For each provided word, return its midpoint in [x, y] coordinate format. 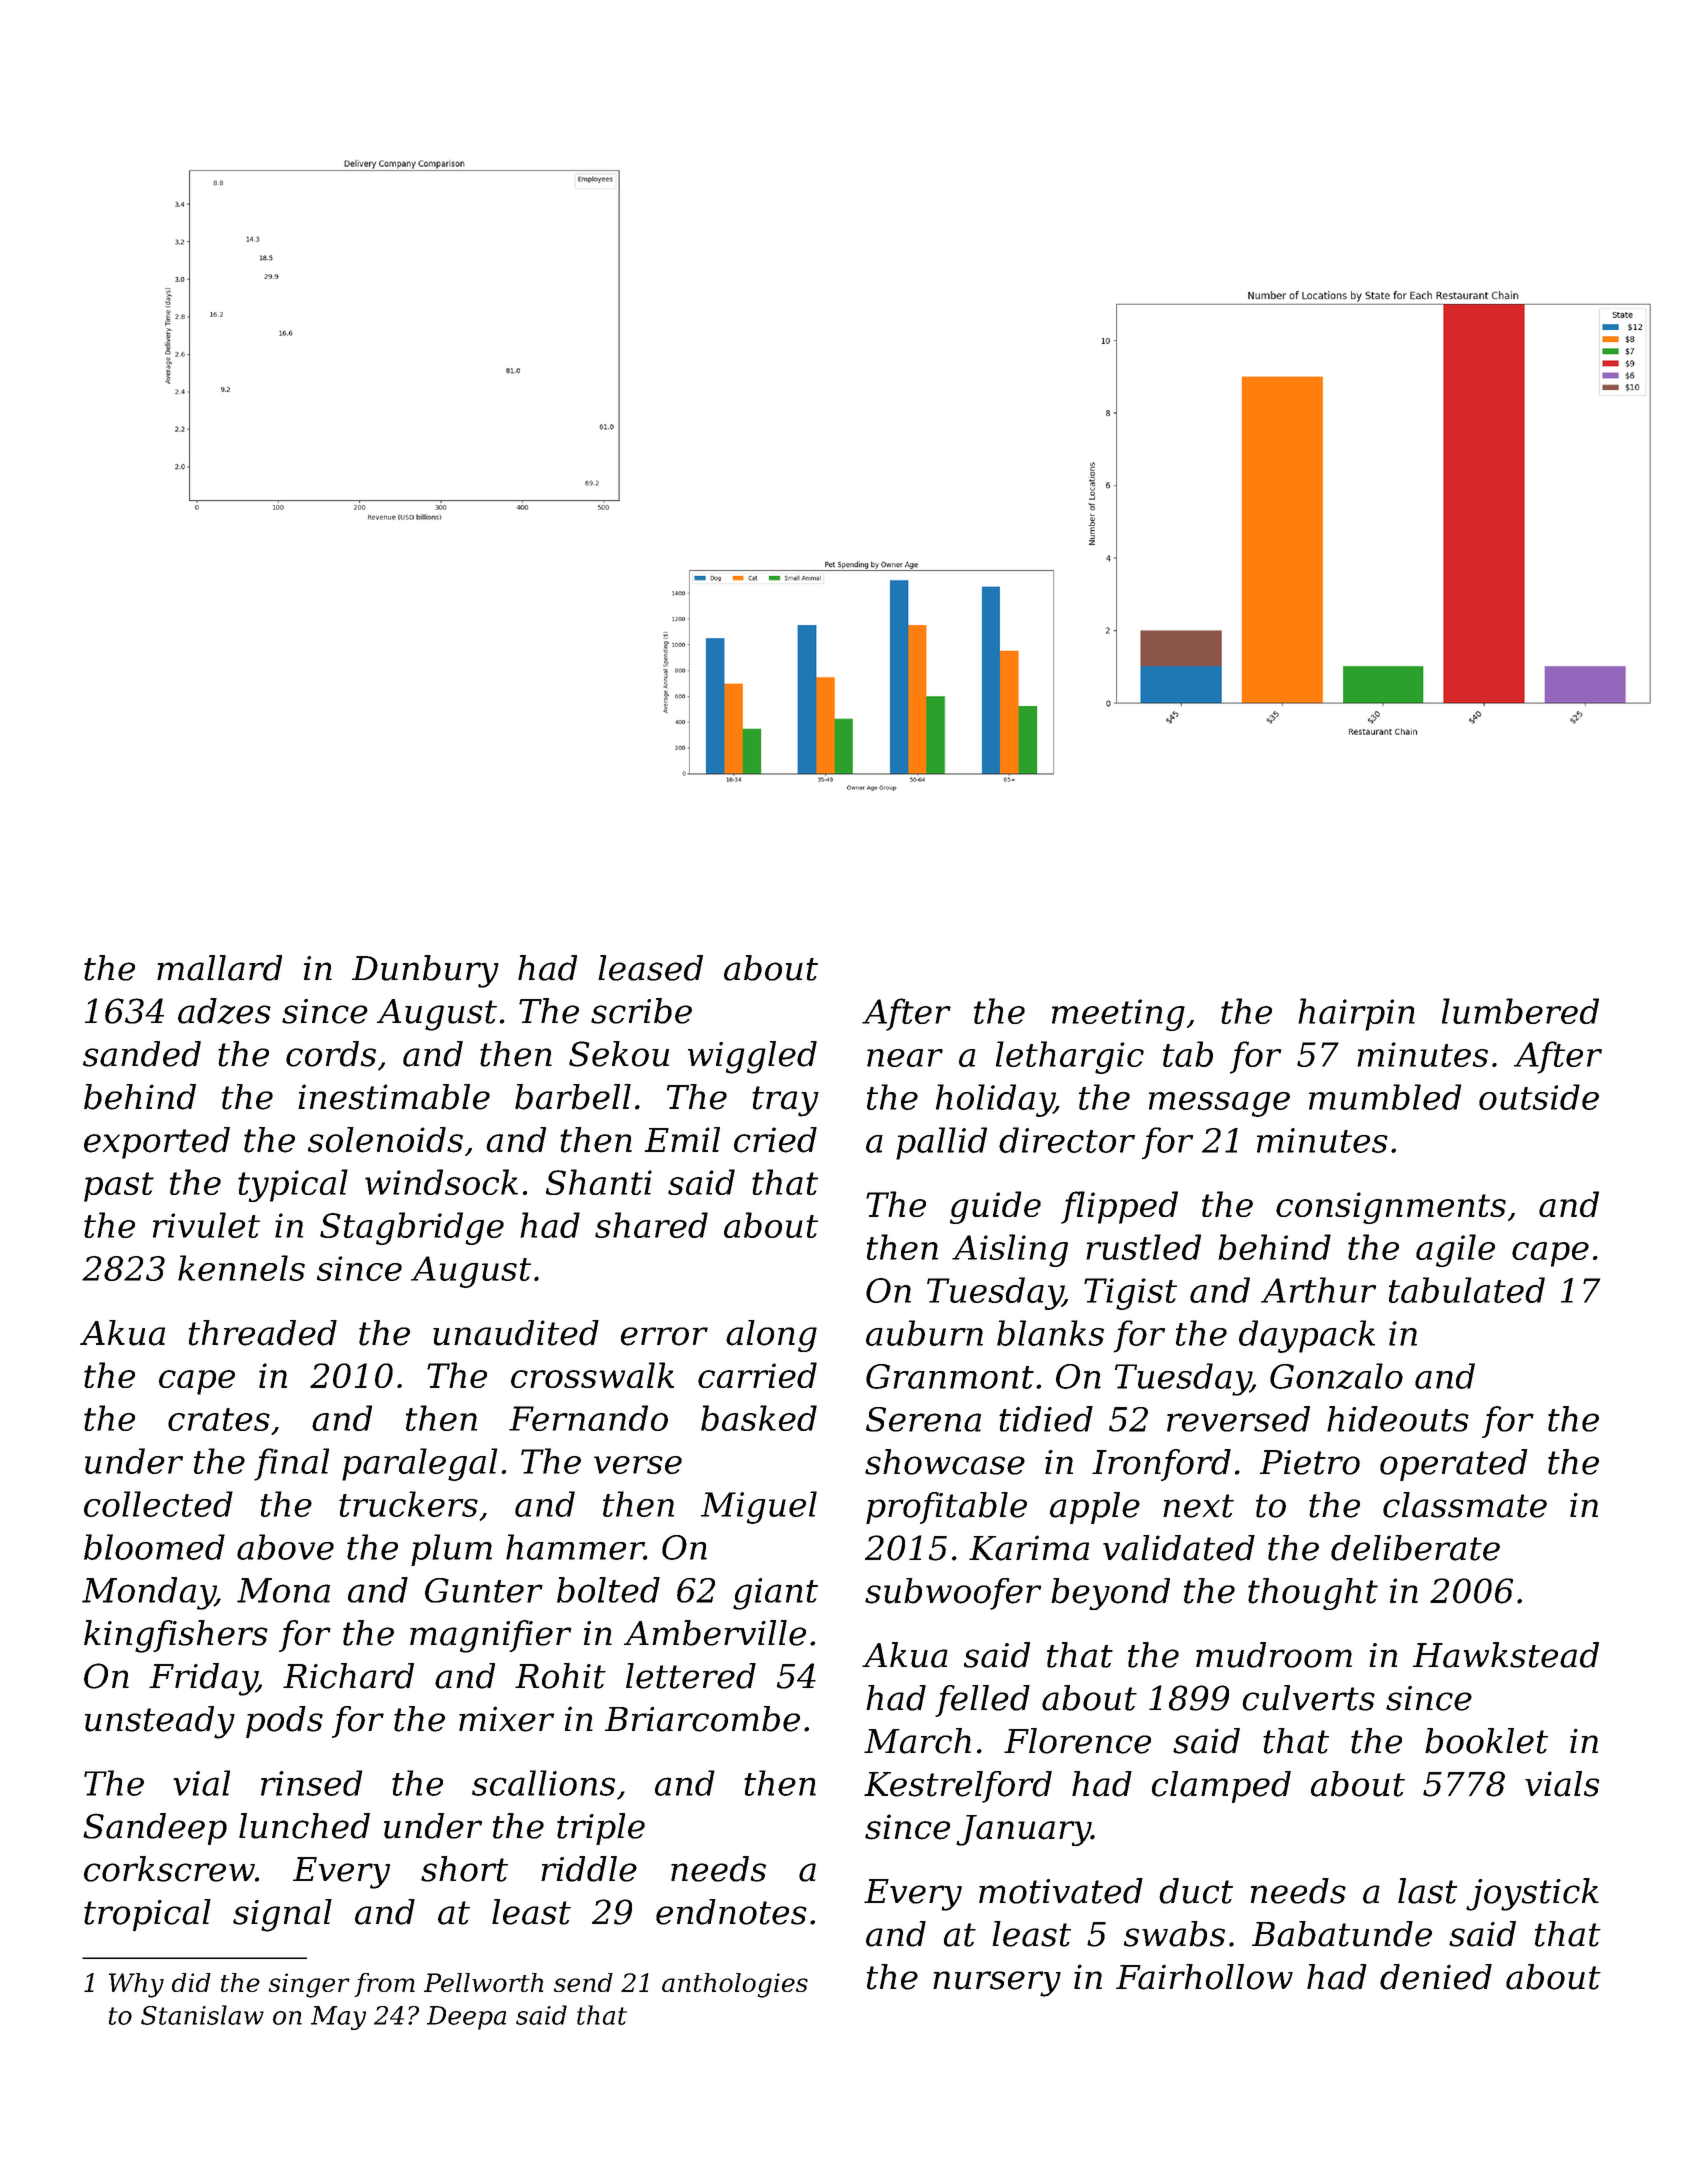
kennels [241, 1268]
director [1067, 1140]
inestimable [394, 1097]
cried [775, 1140]
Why [136, 1985]
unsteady [160, 1722]
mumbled [1385, 1097]
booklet [1486, 1741]
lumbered [1520, 1011]
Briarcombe [702, 1719]
